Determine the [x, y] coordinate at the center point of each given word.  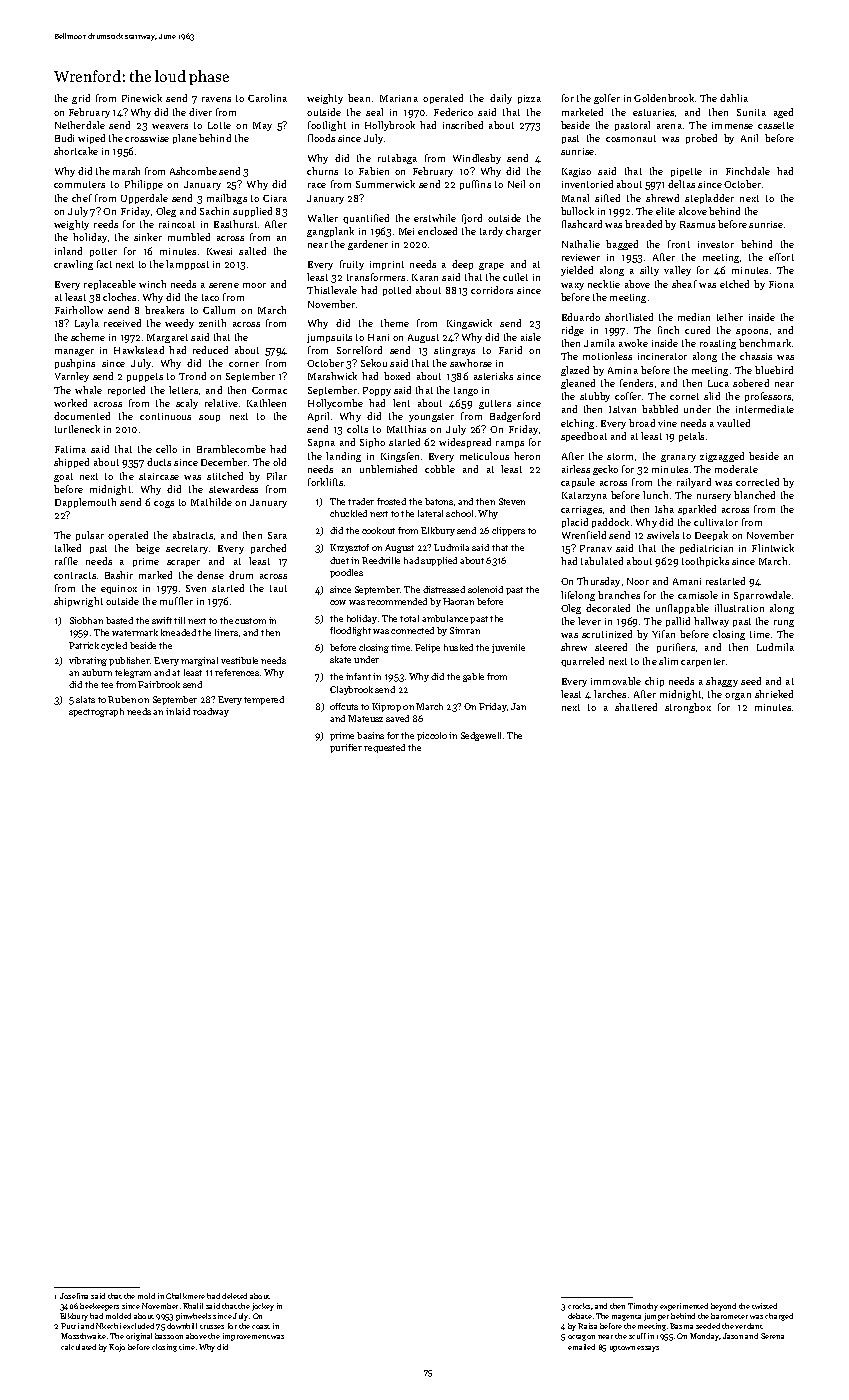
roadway [211, 712]
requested [384, 748]
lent [401, 403]
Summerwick [385, 184]
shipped [71, 463]
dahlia [734, 98]
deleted [234, 1296]
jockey [263, 1307]
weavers [170, 126]
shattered [636, 707]
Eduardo [581, 317]
